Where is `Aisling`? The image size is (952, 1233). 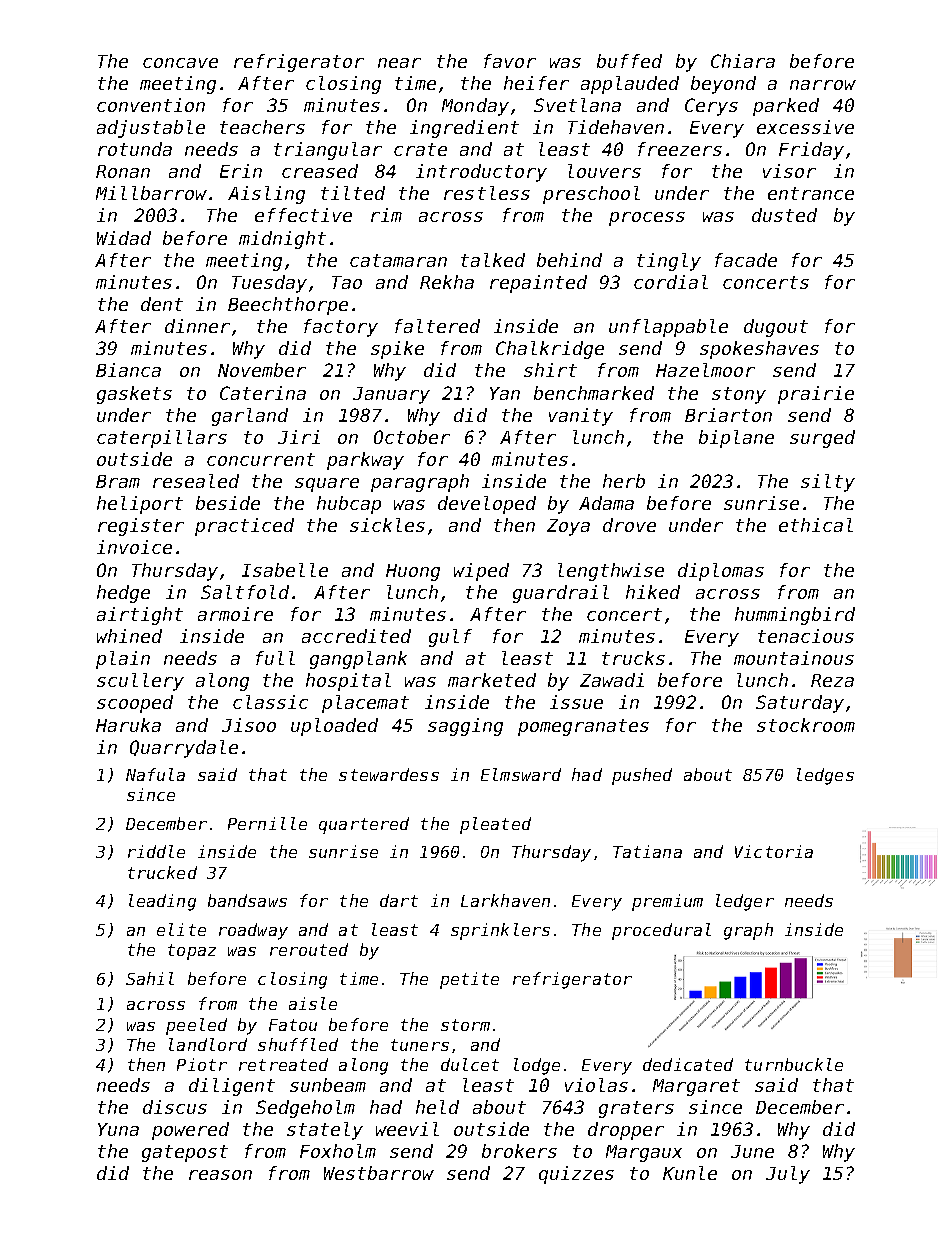
Aisling is located at coordinates (266, 195).
